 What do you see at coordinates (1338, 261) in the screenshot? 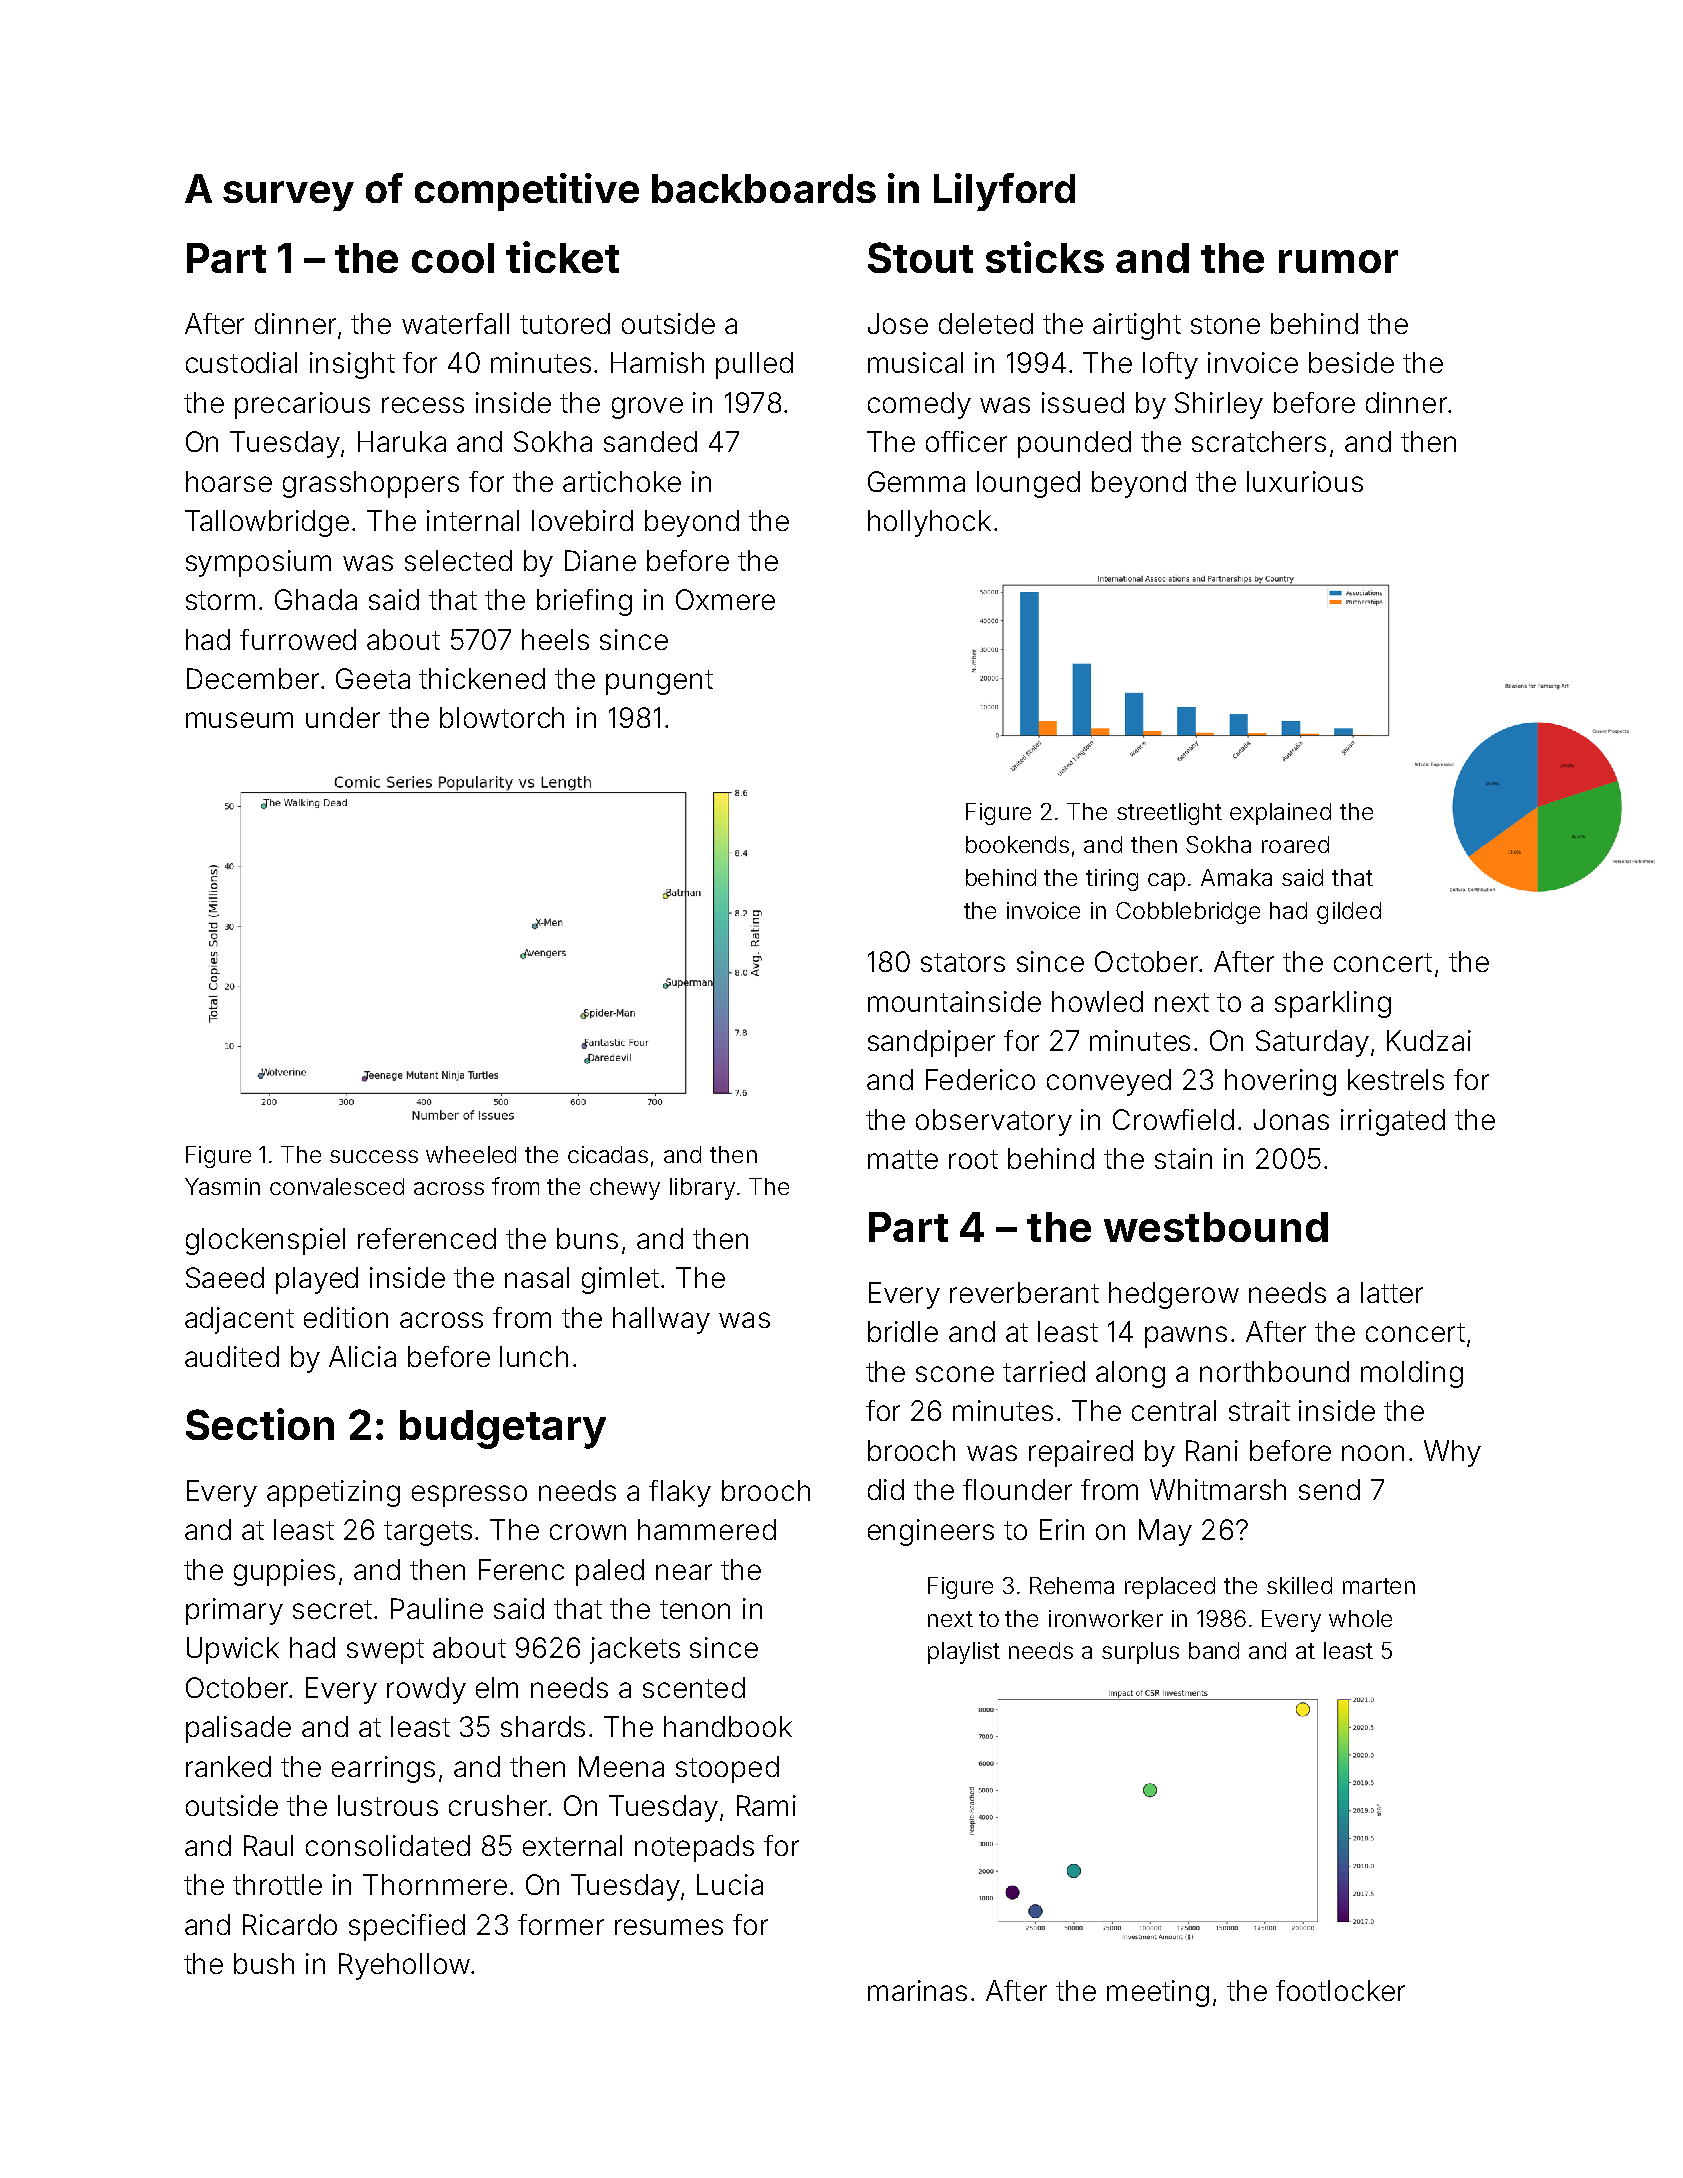
I see `rumor` at bounding box center [1338, 261].
